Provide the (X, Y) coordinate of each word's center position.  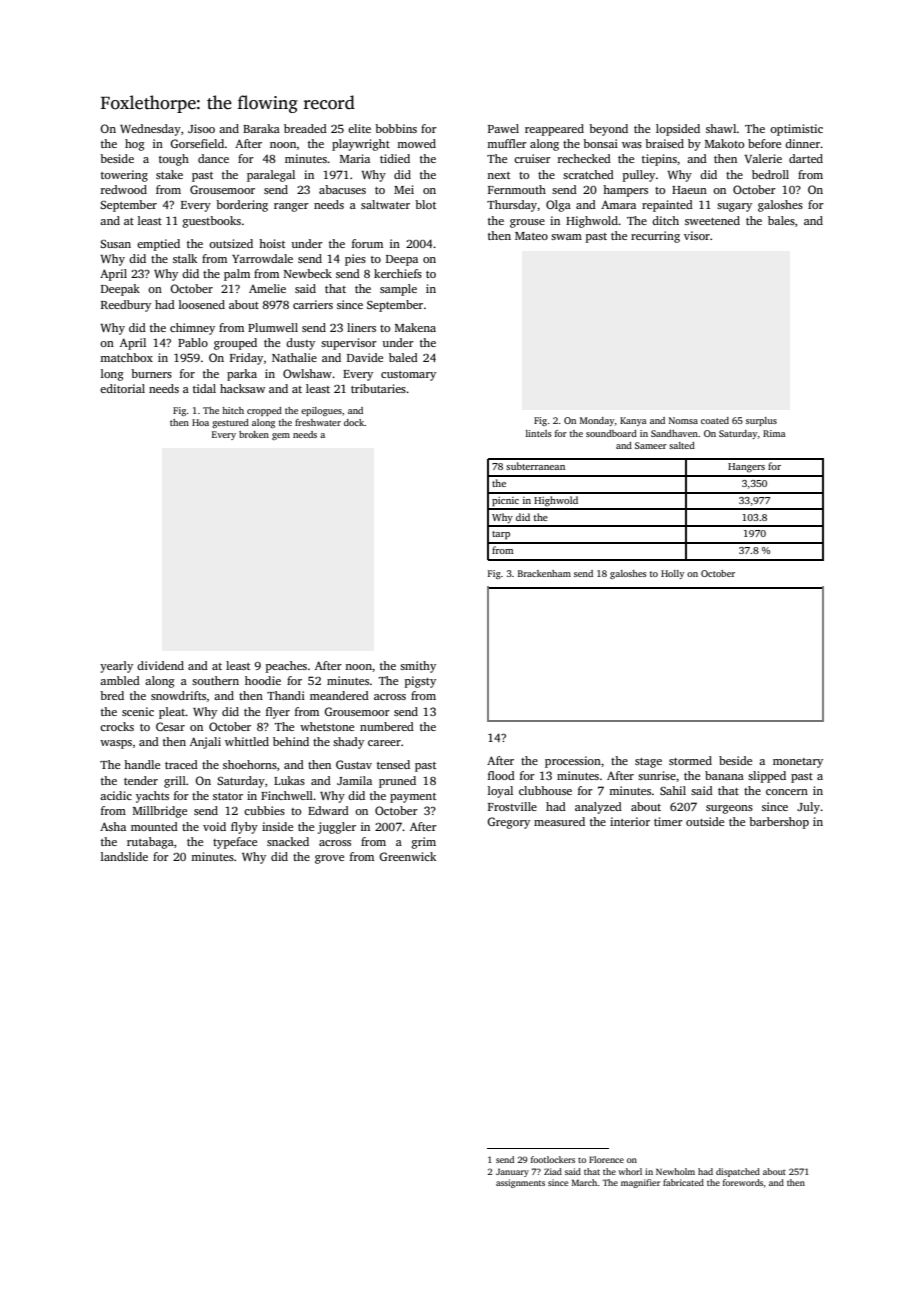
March (585, 1182)
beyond (608, 130)
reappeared (554, 130)
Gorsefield (197, 143)
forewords (743, 1182)
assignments (520, 1183)
